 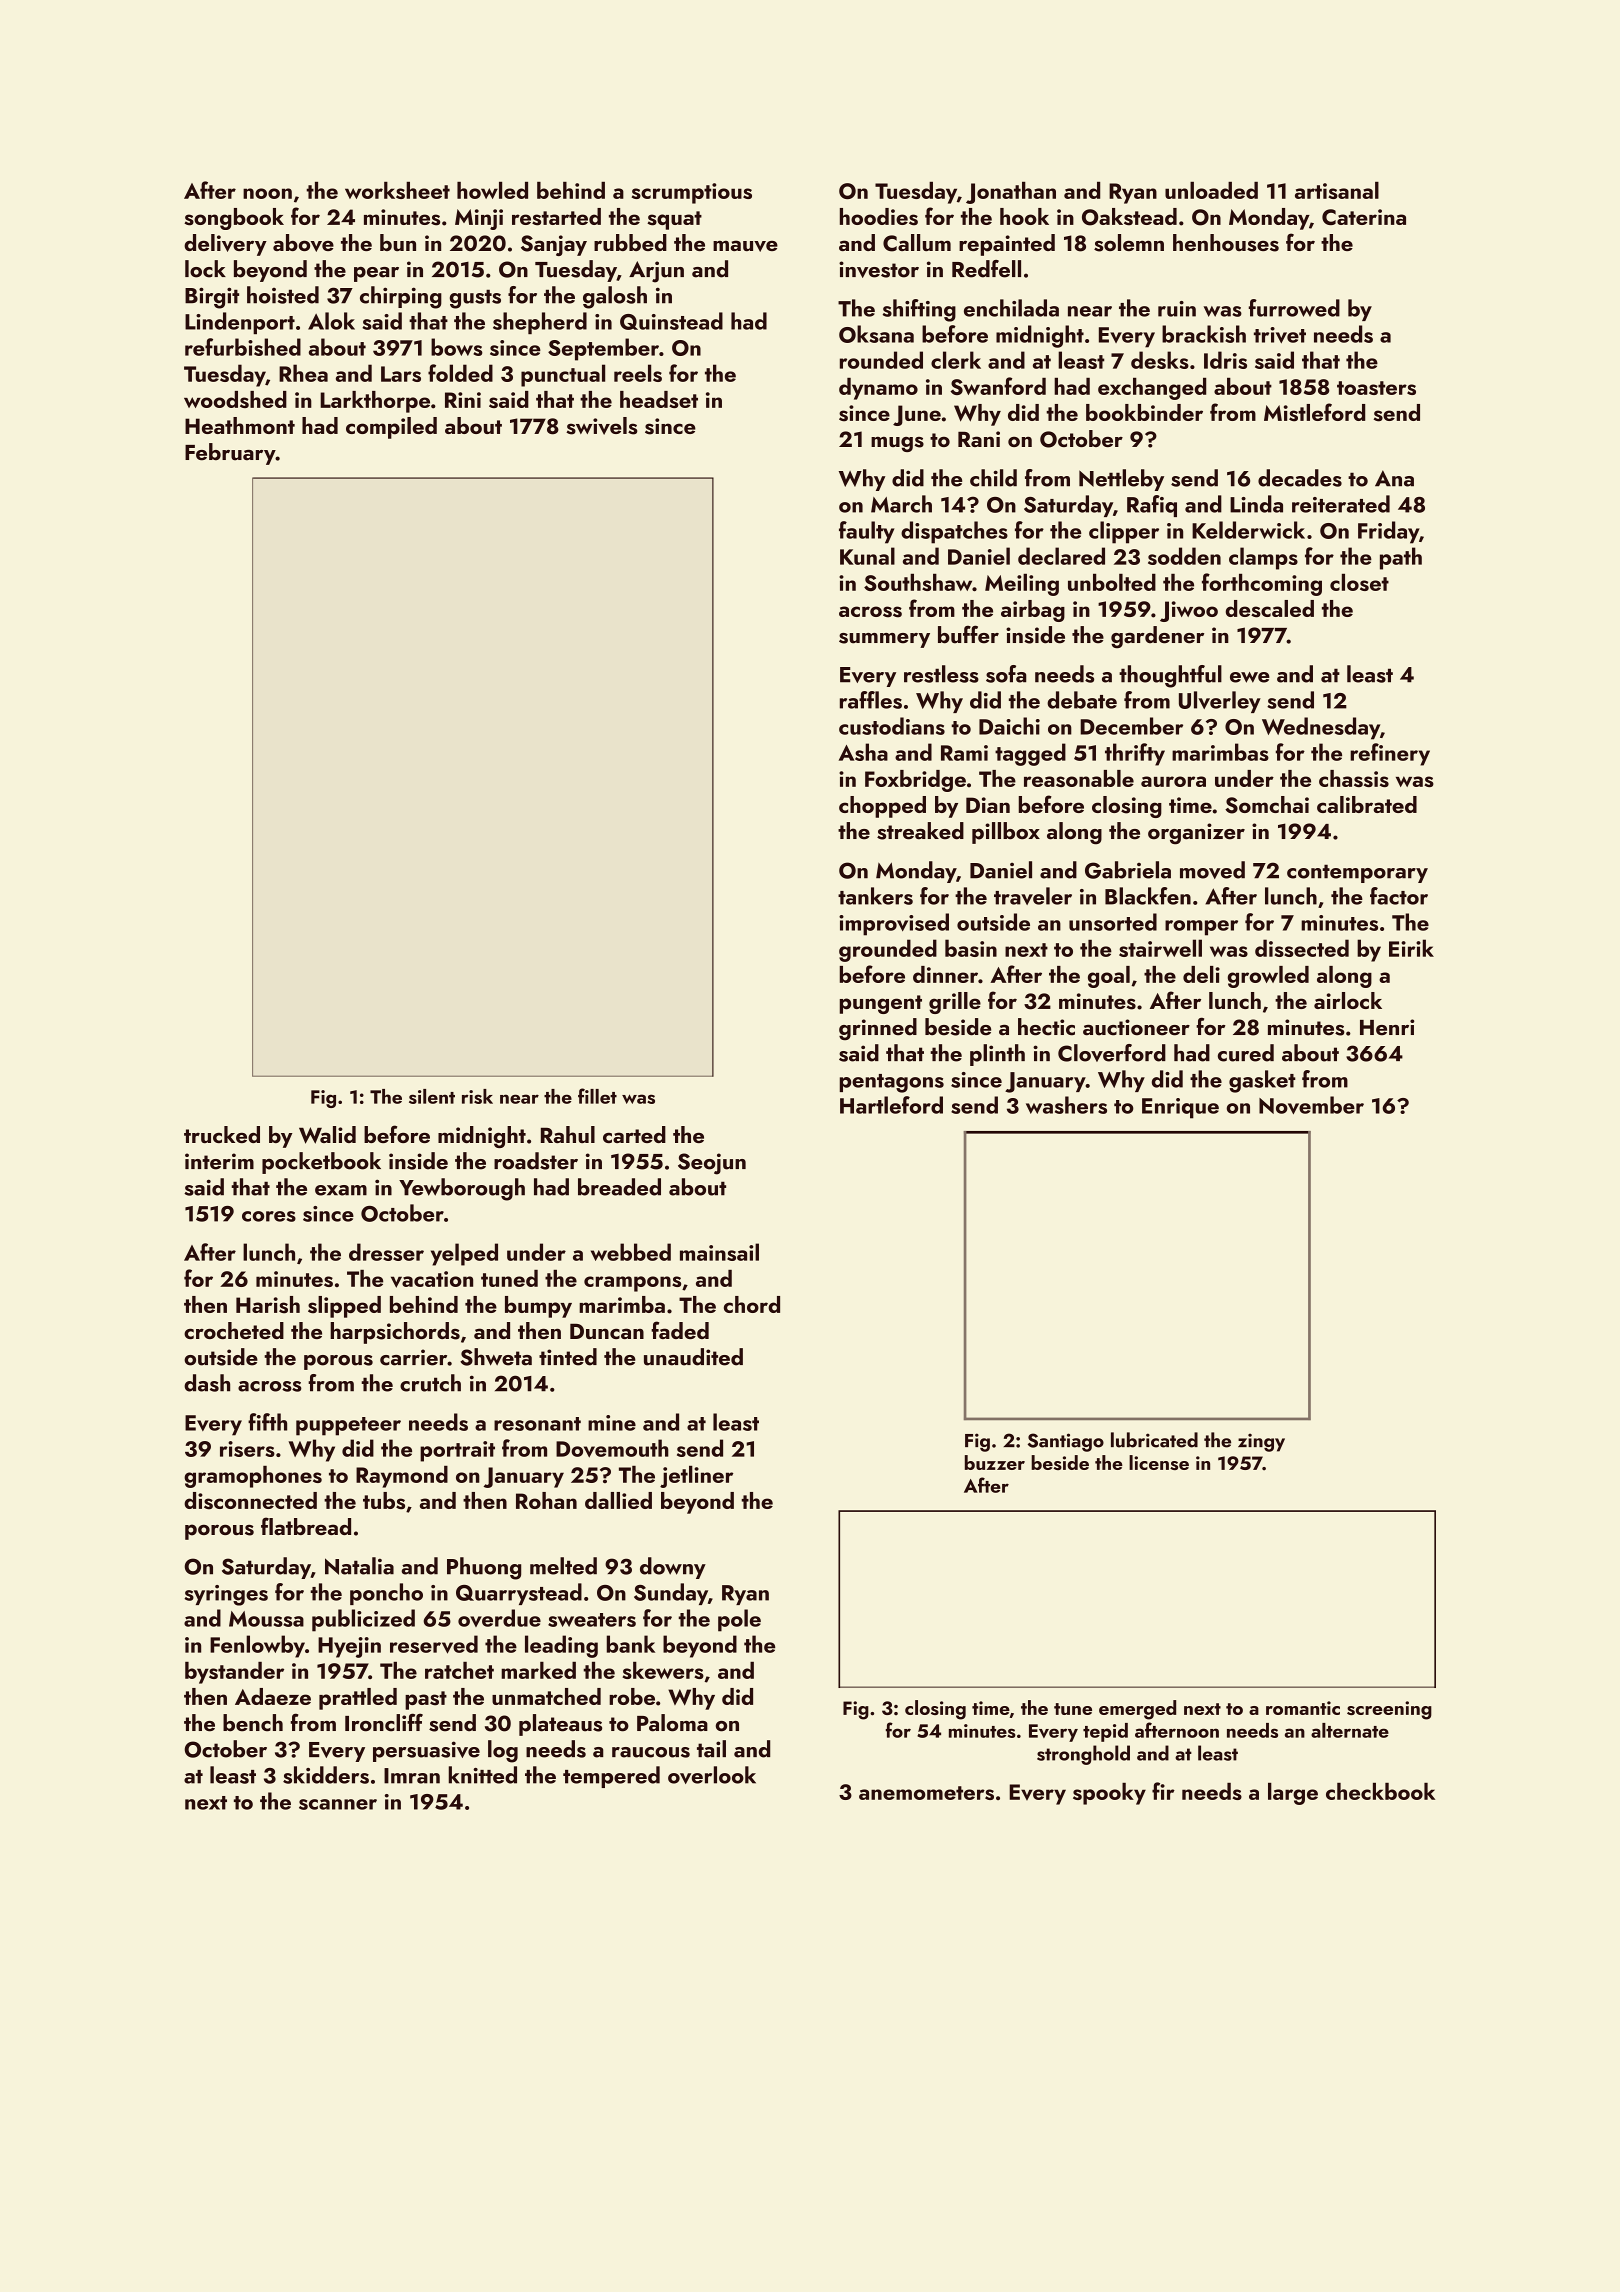 What do you see at coordinates (1267, 805) in the screenshot?
I see `Somchai` at bounding box center [1267, 805].
